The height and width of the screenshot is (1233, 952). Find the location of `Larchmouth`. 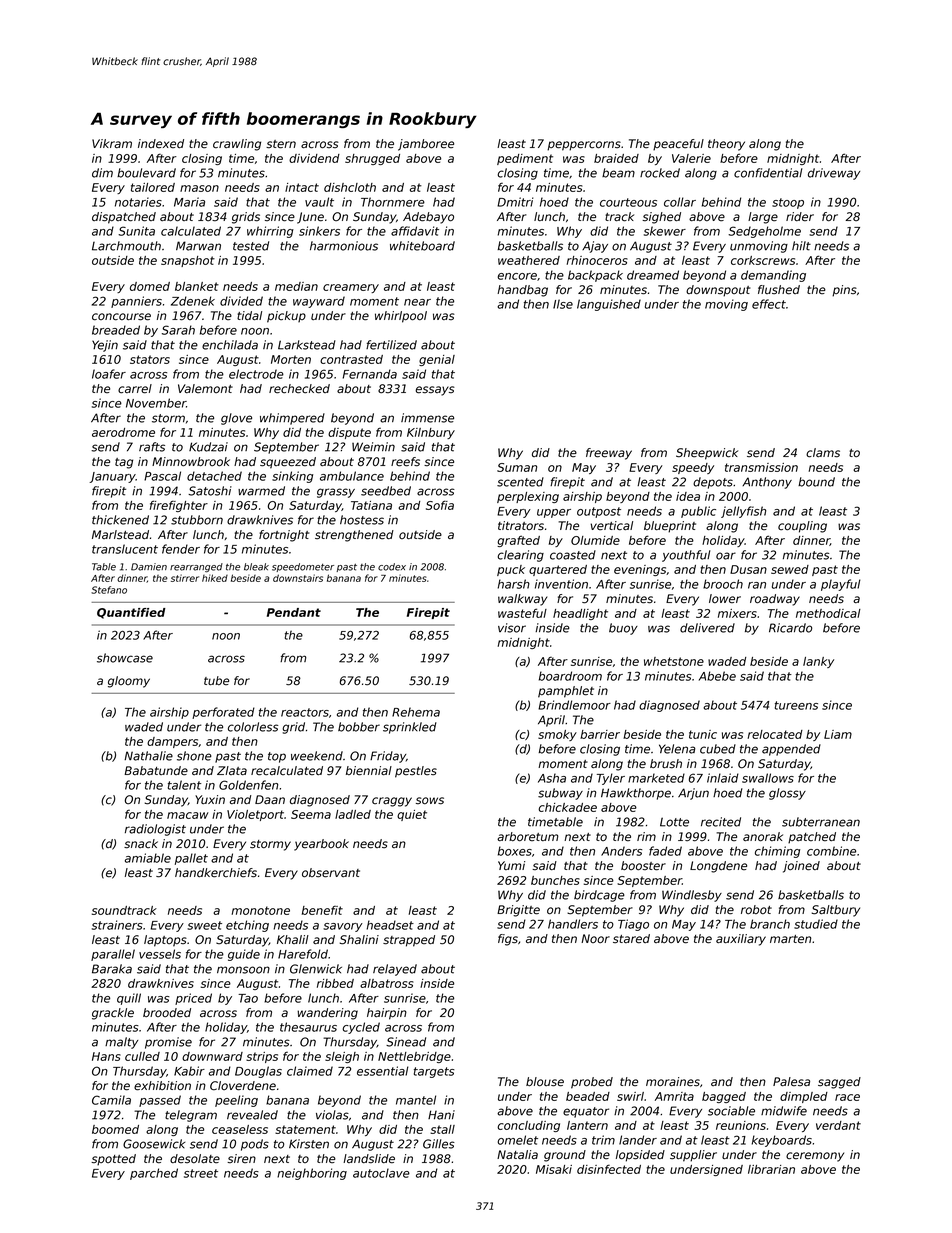

Larchmouth is located at coordinates (126, 246).
